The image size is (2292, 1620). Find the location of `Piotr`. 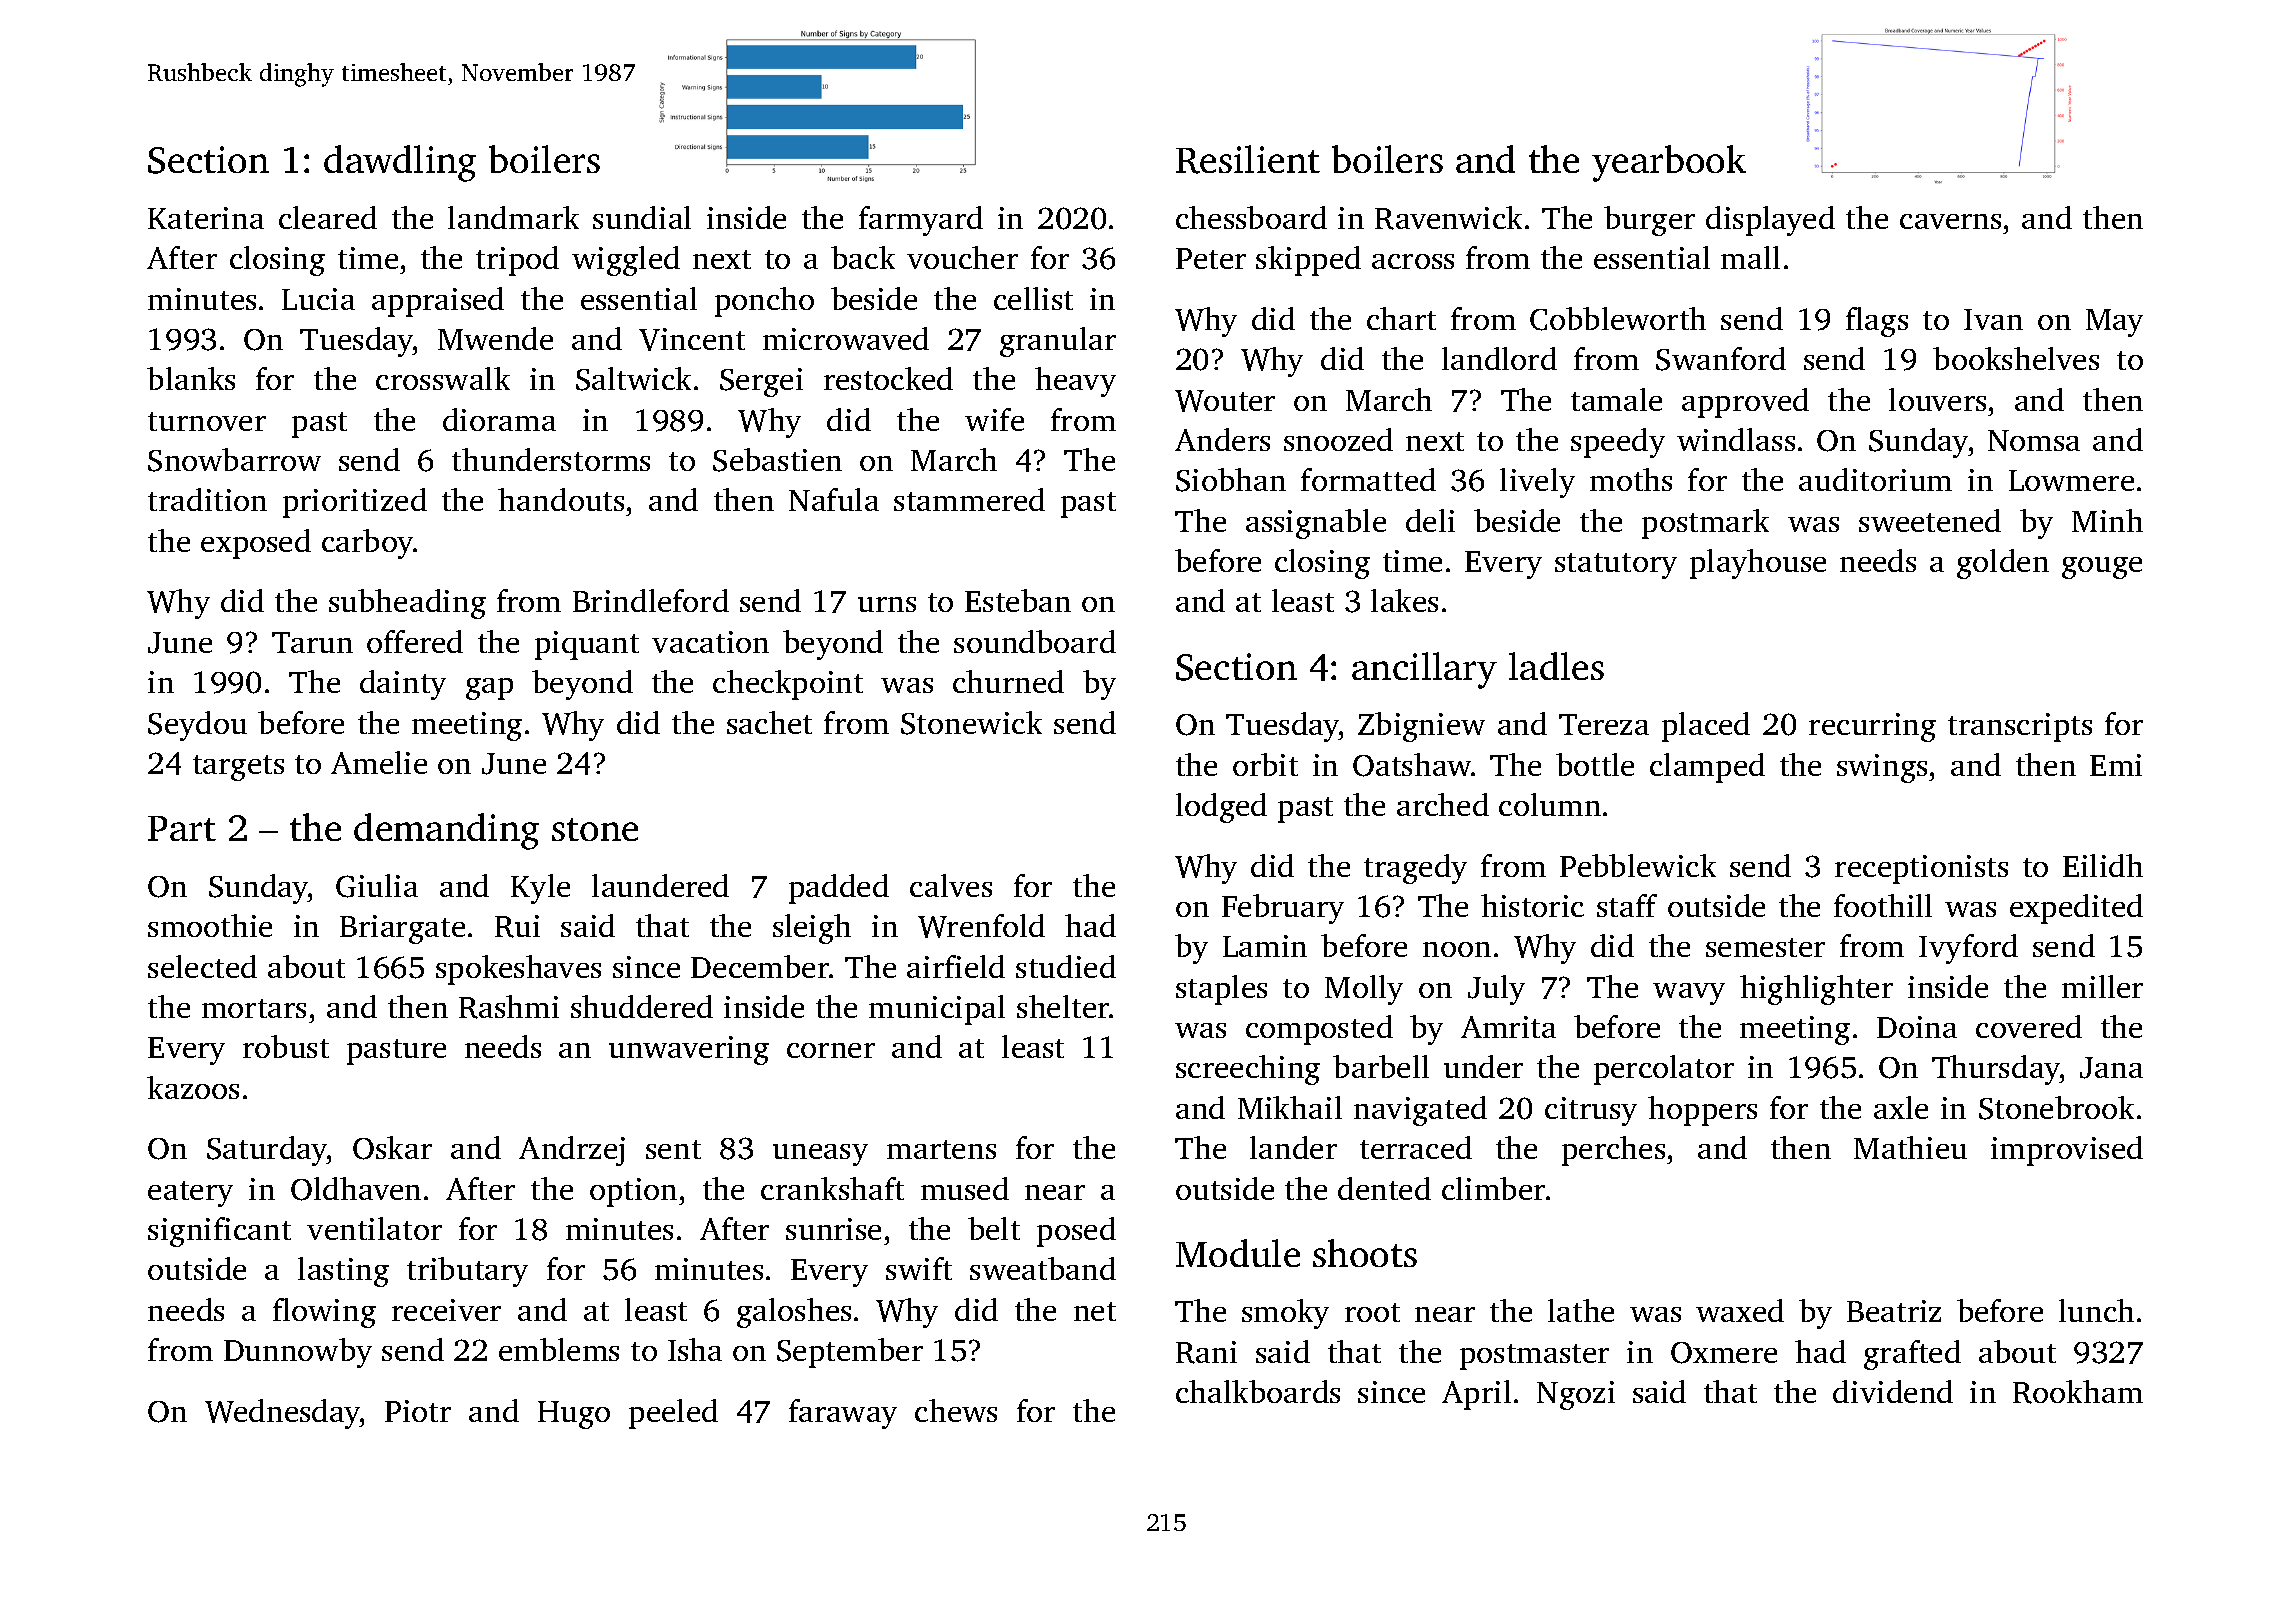

Piotr is located at coordinates (418, 1411).
